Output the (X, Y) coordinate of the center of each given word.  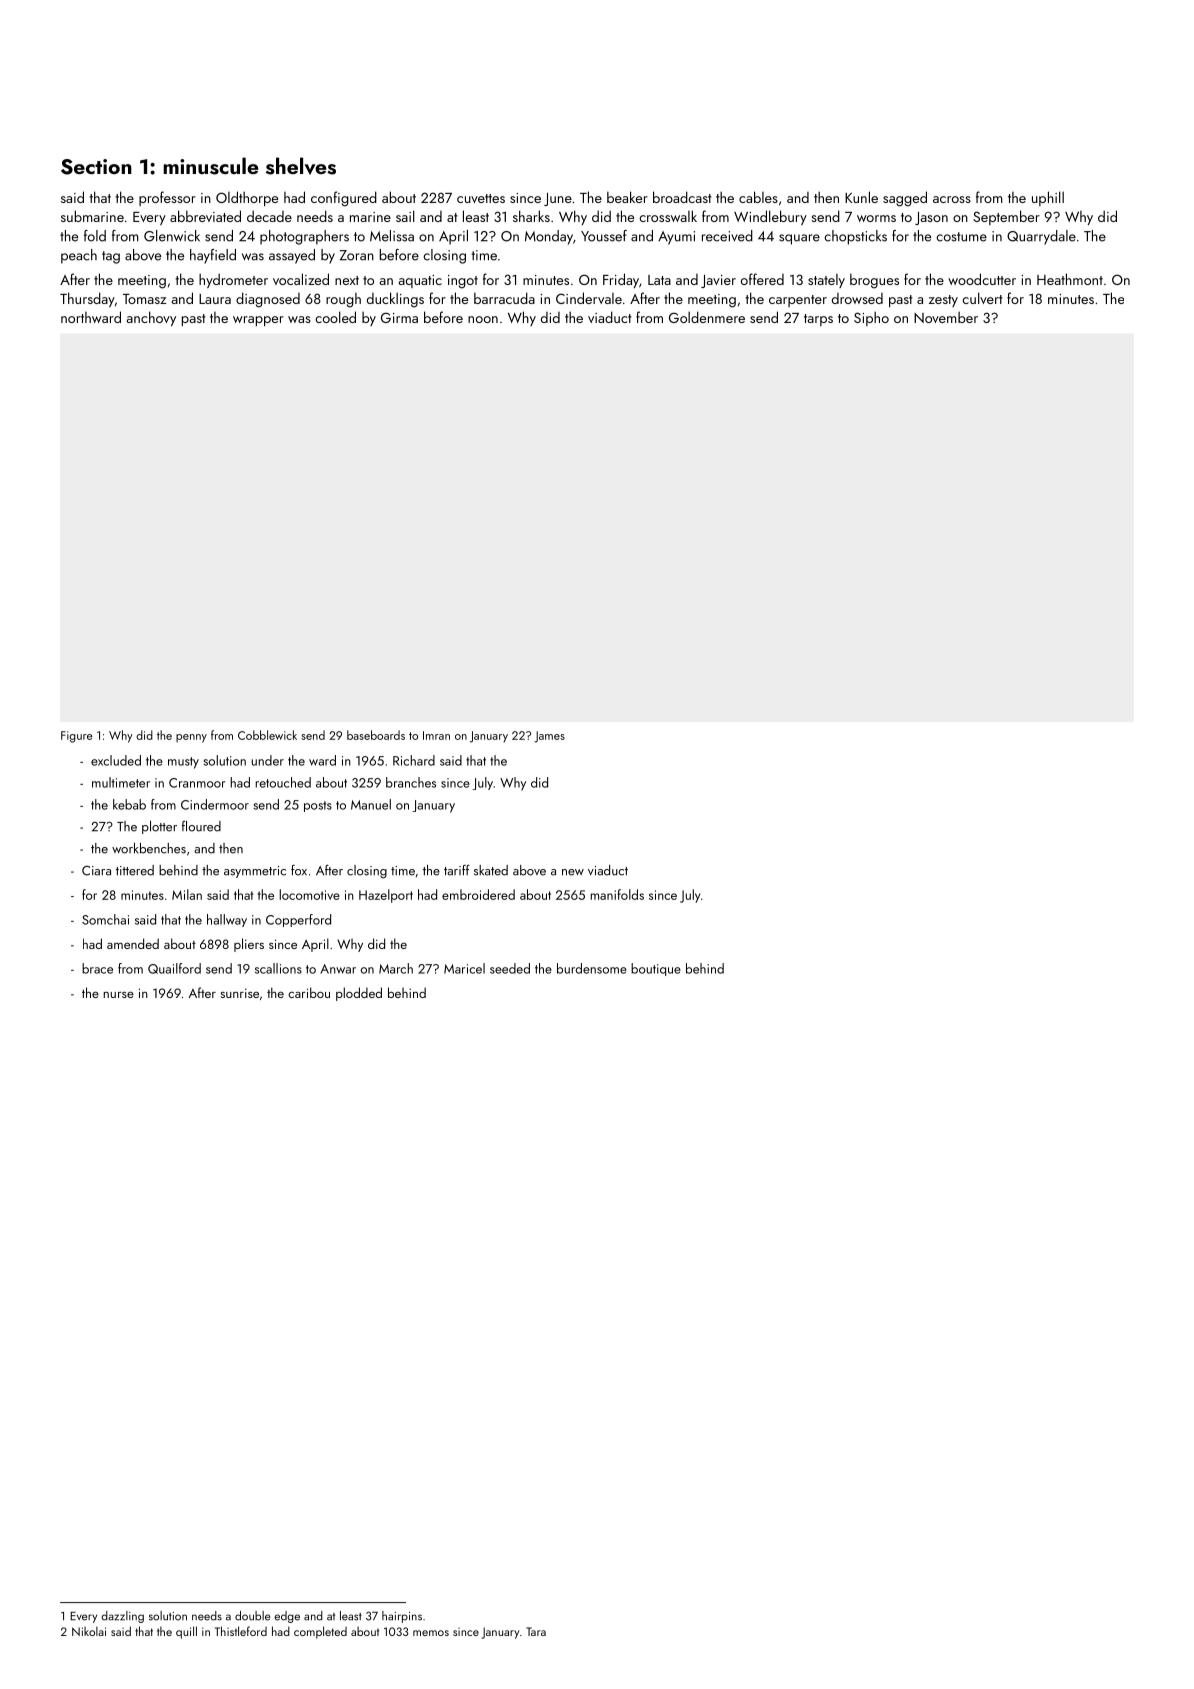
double (252, 1616)
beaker (627, 197)
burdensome (592, 968)
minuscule (211, 166)
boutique (656, 969)
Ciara (96, 871)
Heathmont (1070, 279)
